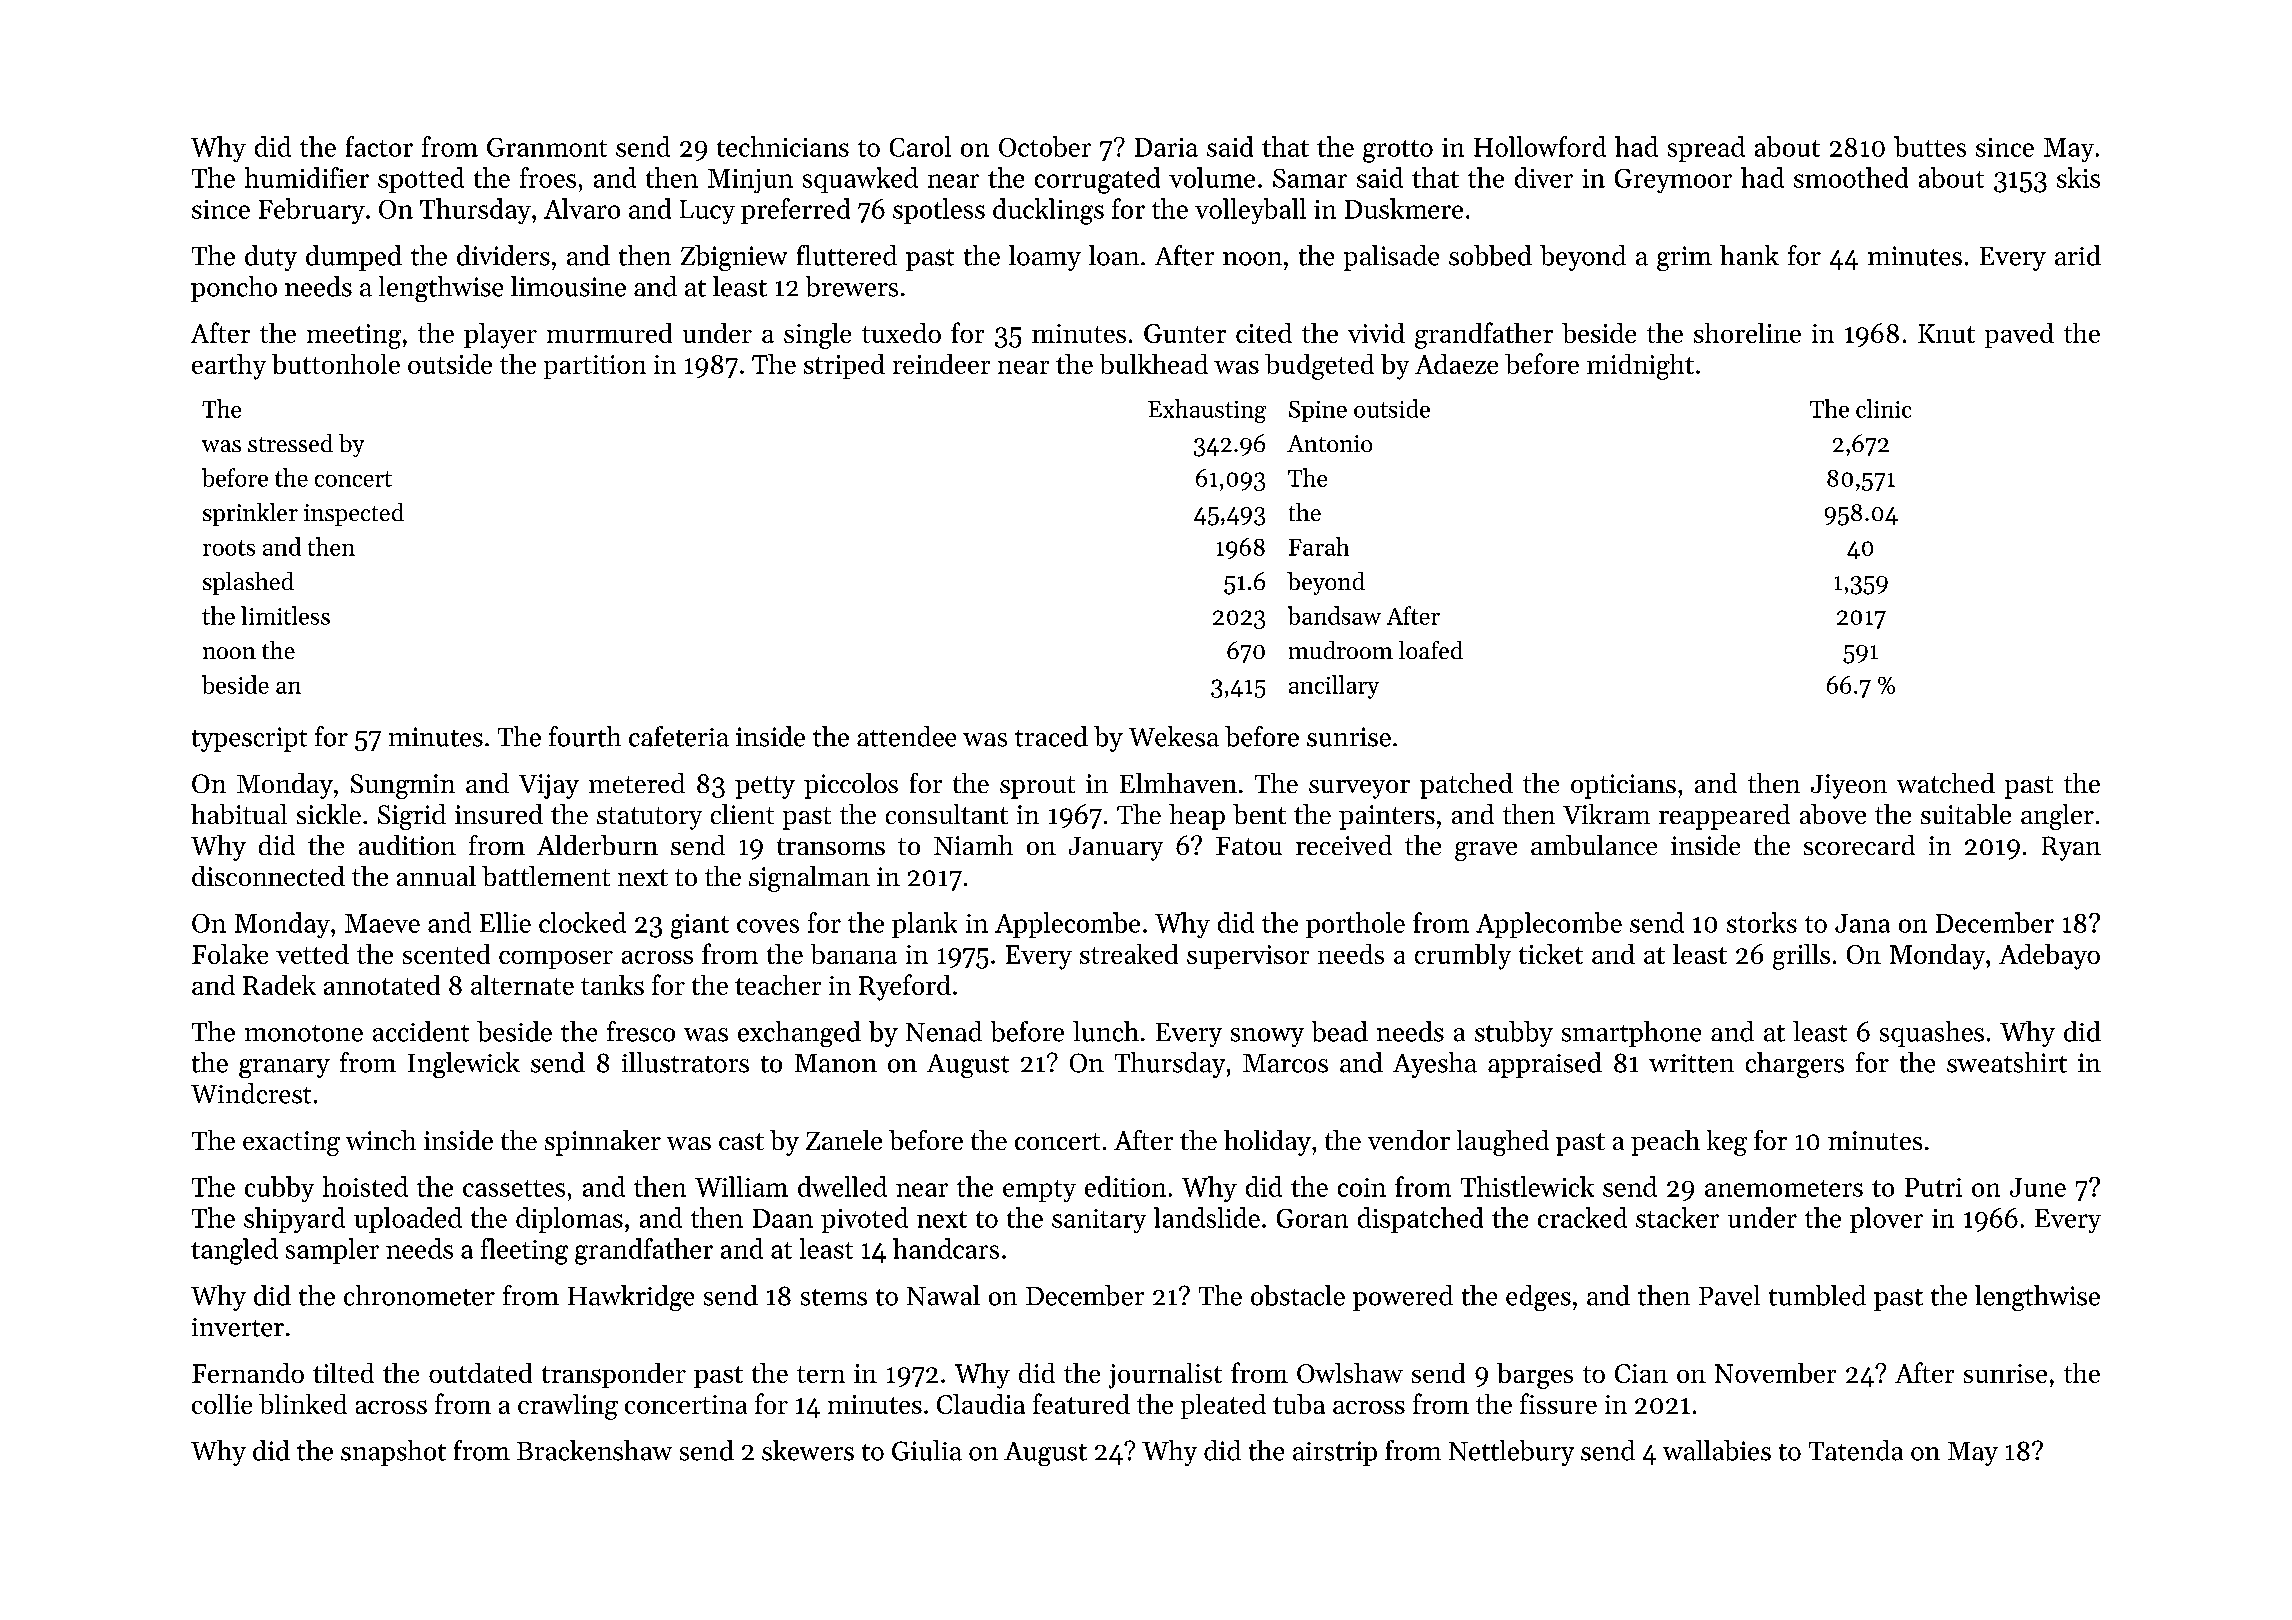 Image resolution: width=2292 pixels, height=1620 pixels. I want to click on tuxedo, so click(901, 333).
